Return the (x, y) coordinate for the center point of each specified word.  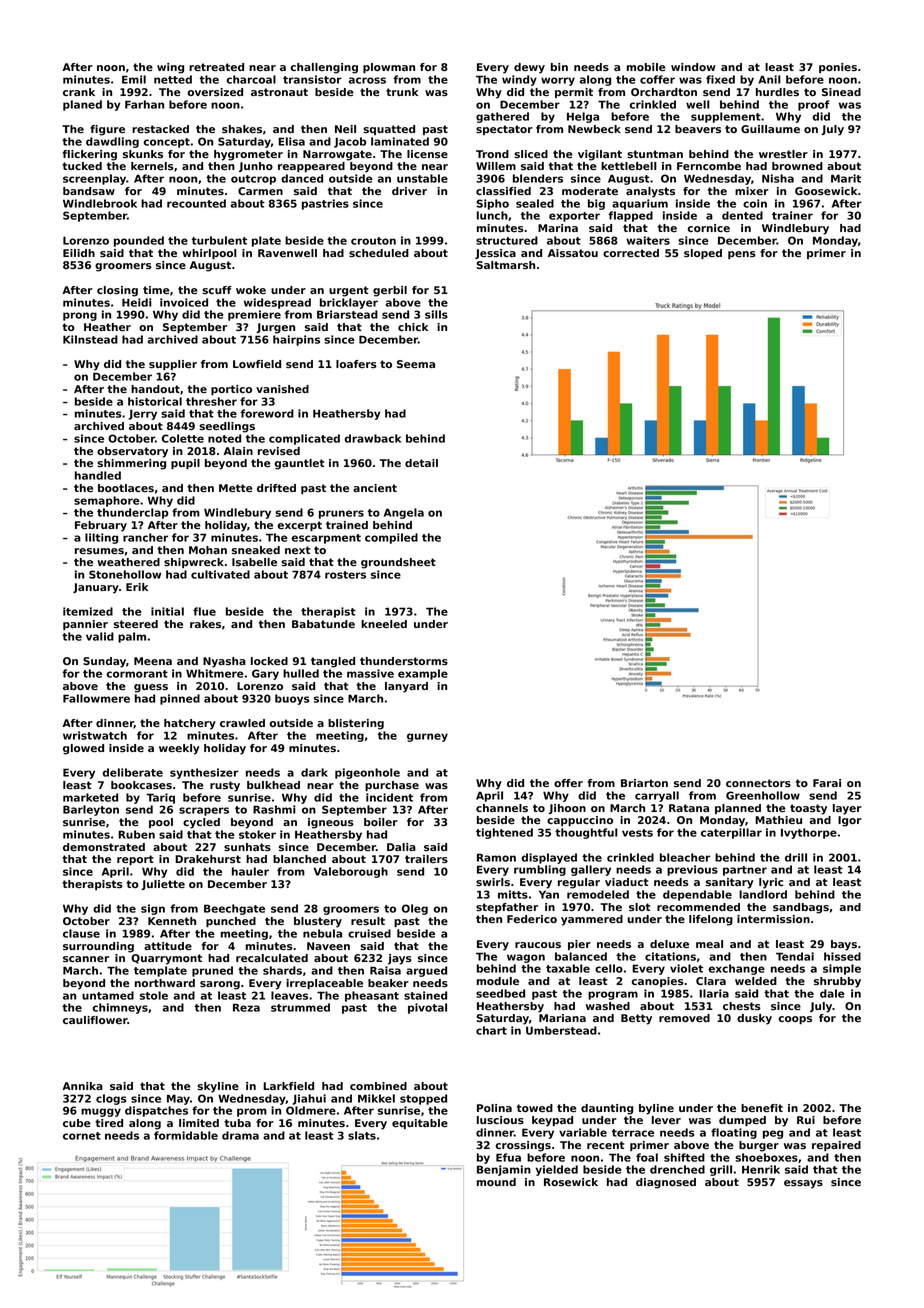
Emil (134, 79)
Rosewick (571, 1182)
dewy (529, 68)
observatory (132, 452)
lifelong (711, 920)
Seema (416, 364)
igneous (331, 823)
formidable (186, 1135)
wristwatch (95, 735)
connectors (758, 783)
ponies (838, 68)
